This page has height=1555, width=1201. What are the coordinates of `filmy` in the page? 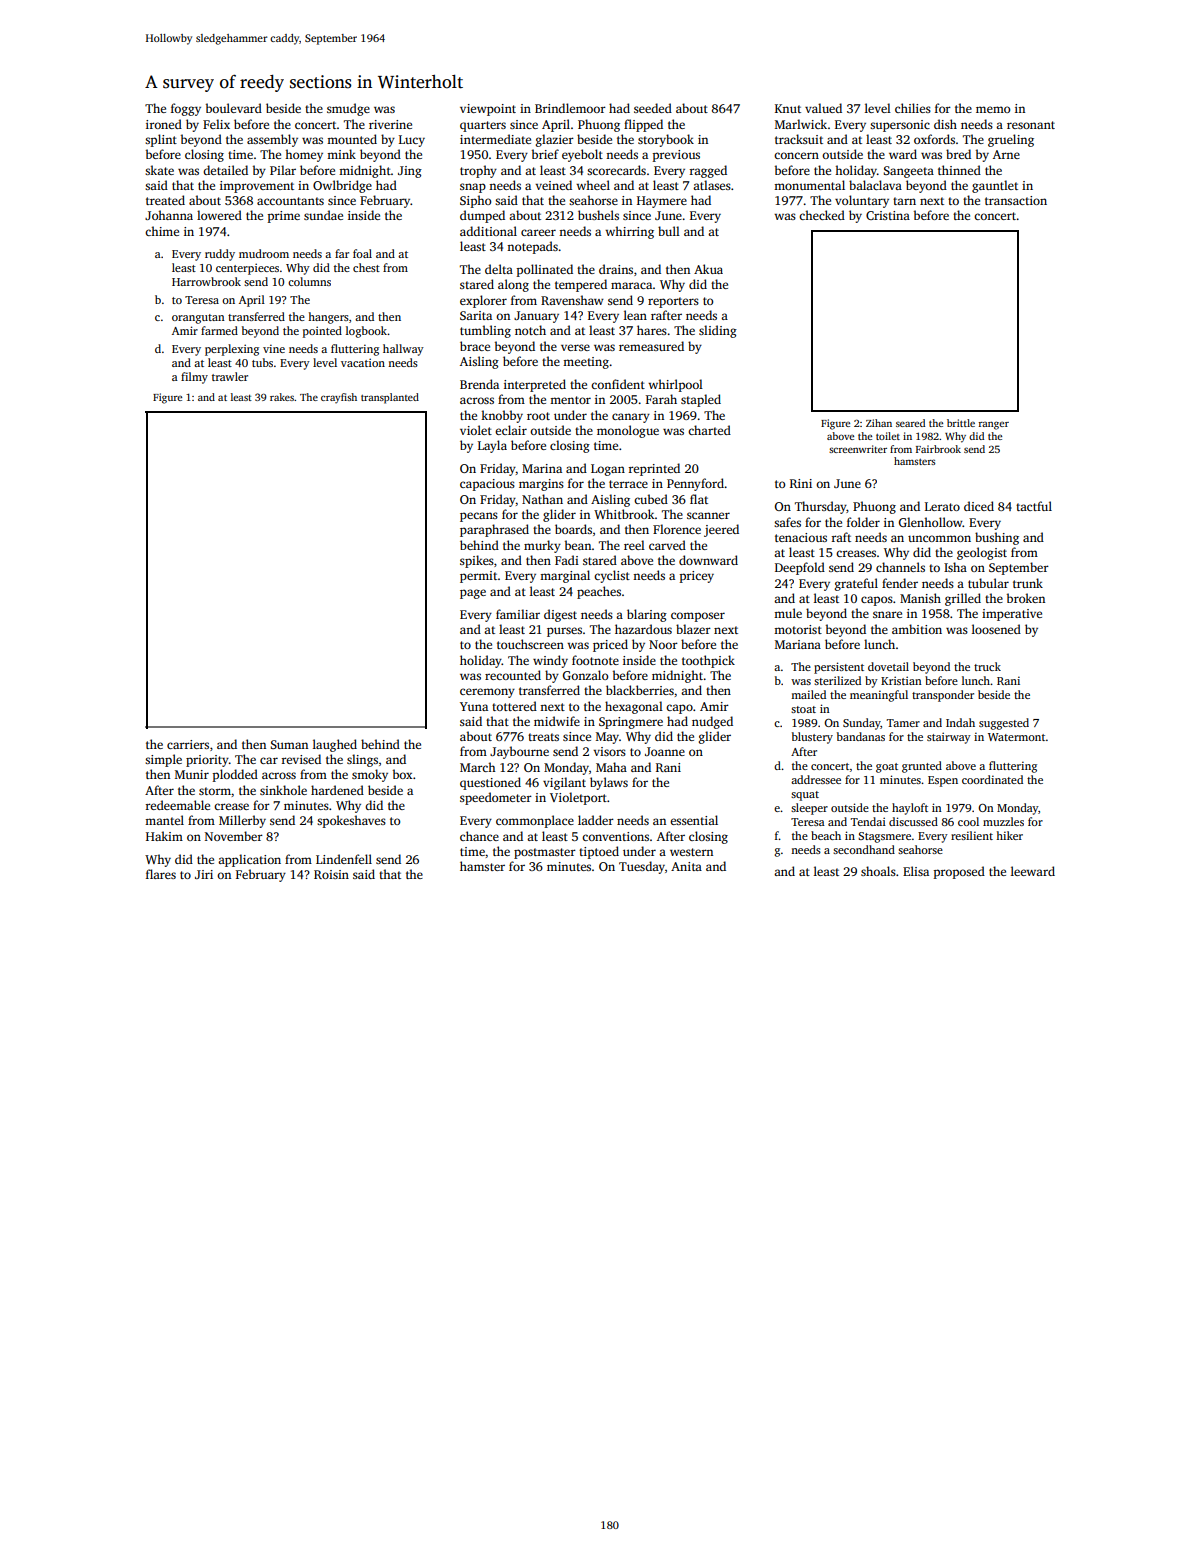 It's located at (194, 378).
